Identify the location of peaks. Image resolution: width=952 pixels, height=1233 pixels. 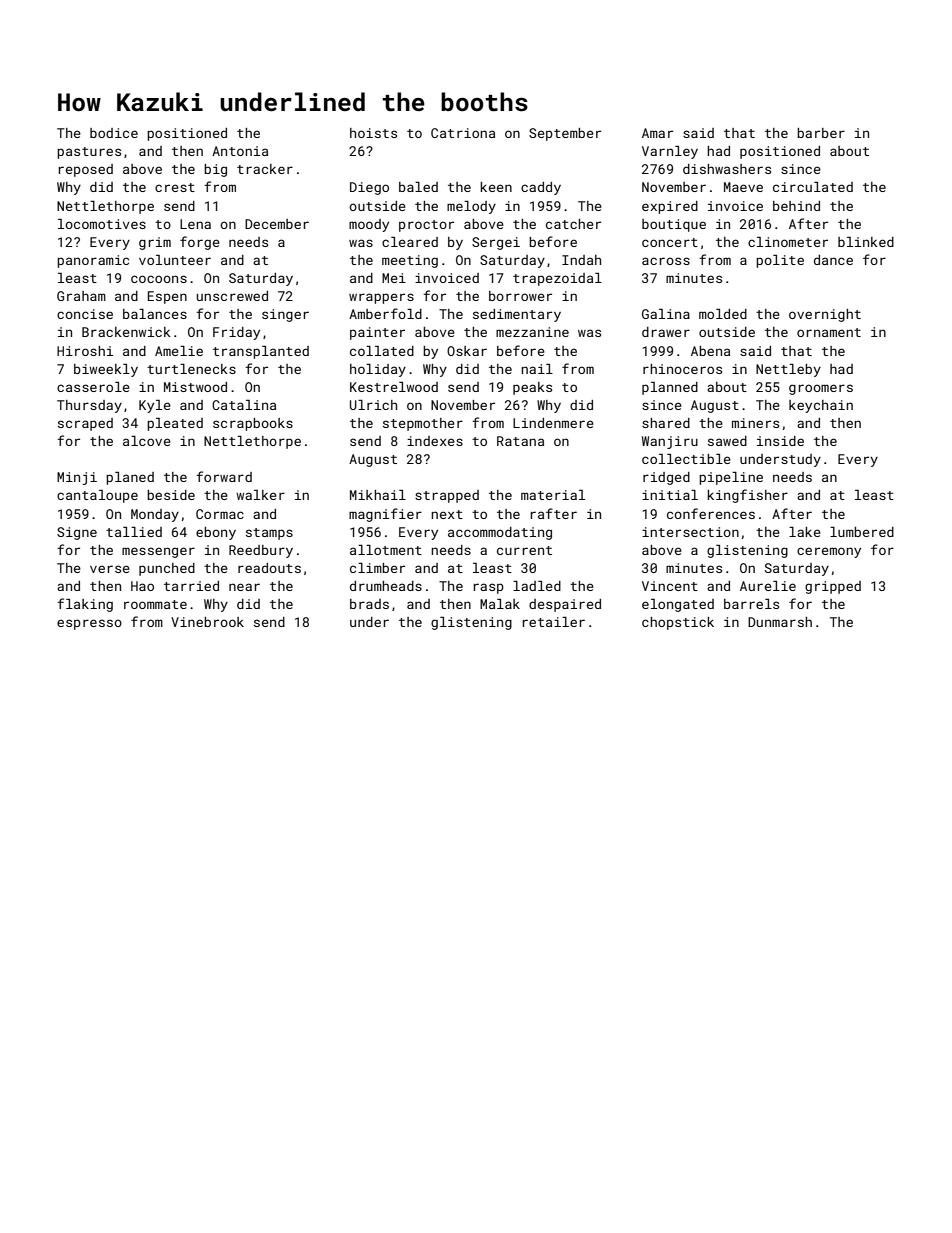
(532, 388).
